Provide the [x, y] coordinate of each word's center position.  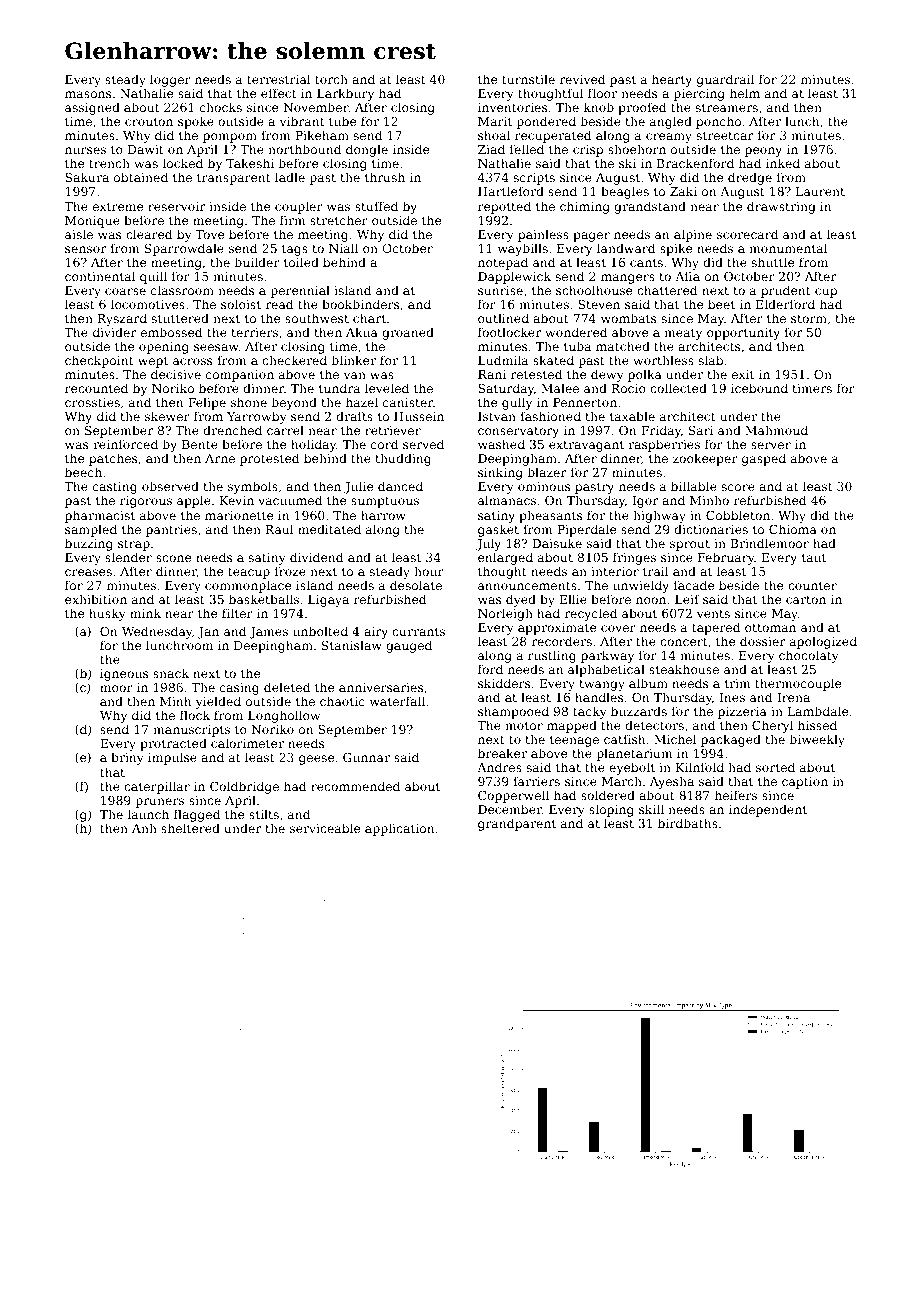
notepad [503, 263]
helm [745, 93]
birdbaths [688, 823]
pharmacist [100, 516]
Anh [144, 828]
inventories [512, 107]
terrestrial [278, 79]
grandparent [517, 824]
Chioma [793, 529]
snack [171, 673]
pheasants [550, 516]
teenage [574, 741]
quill [153, 277]
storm [809, 318]
